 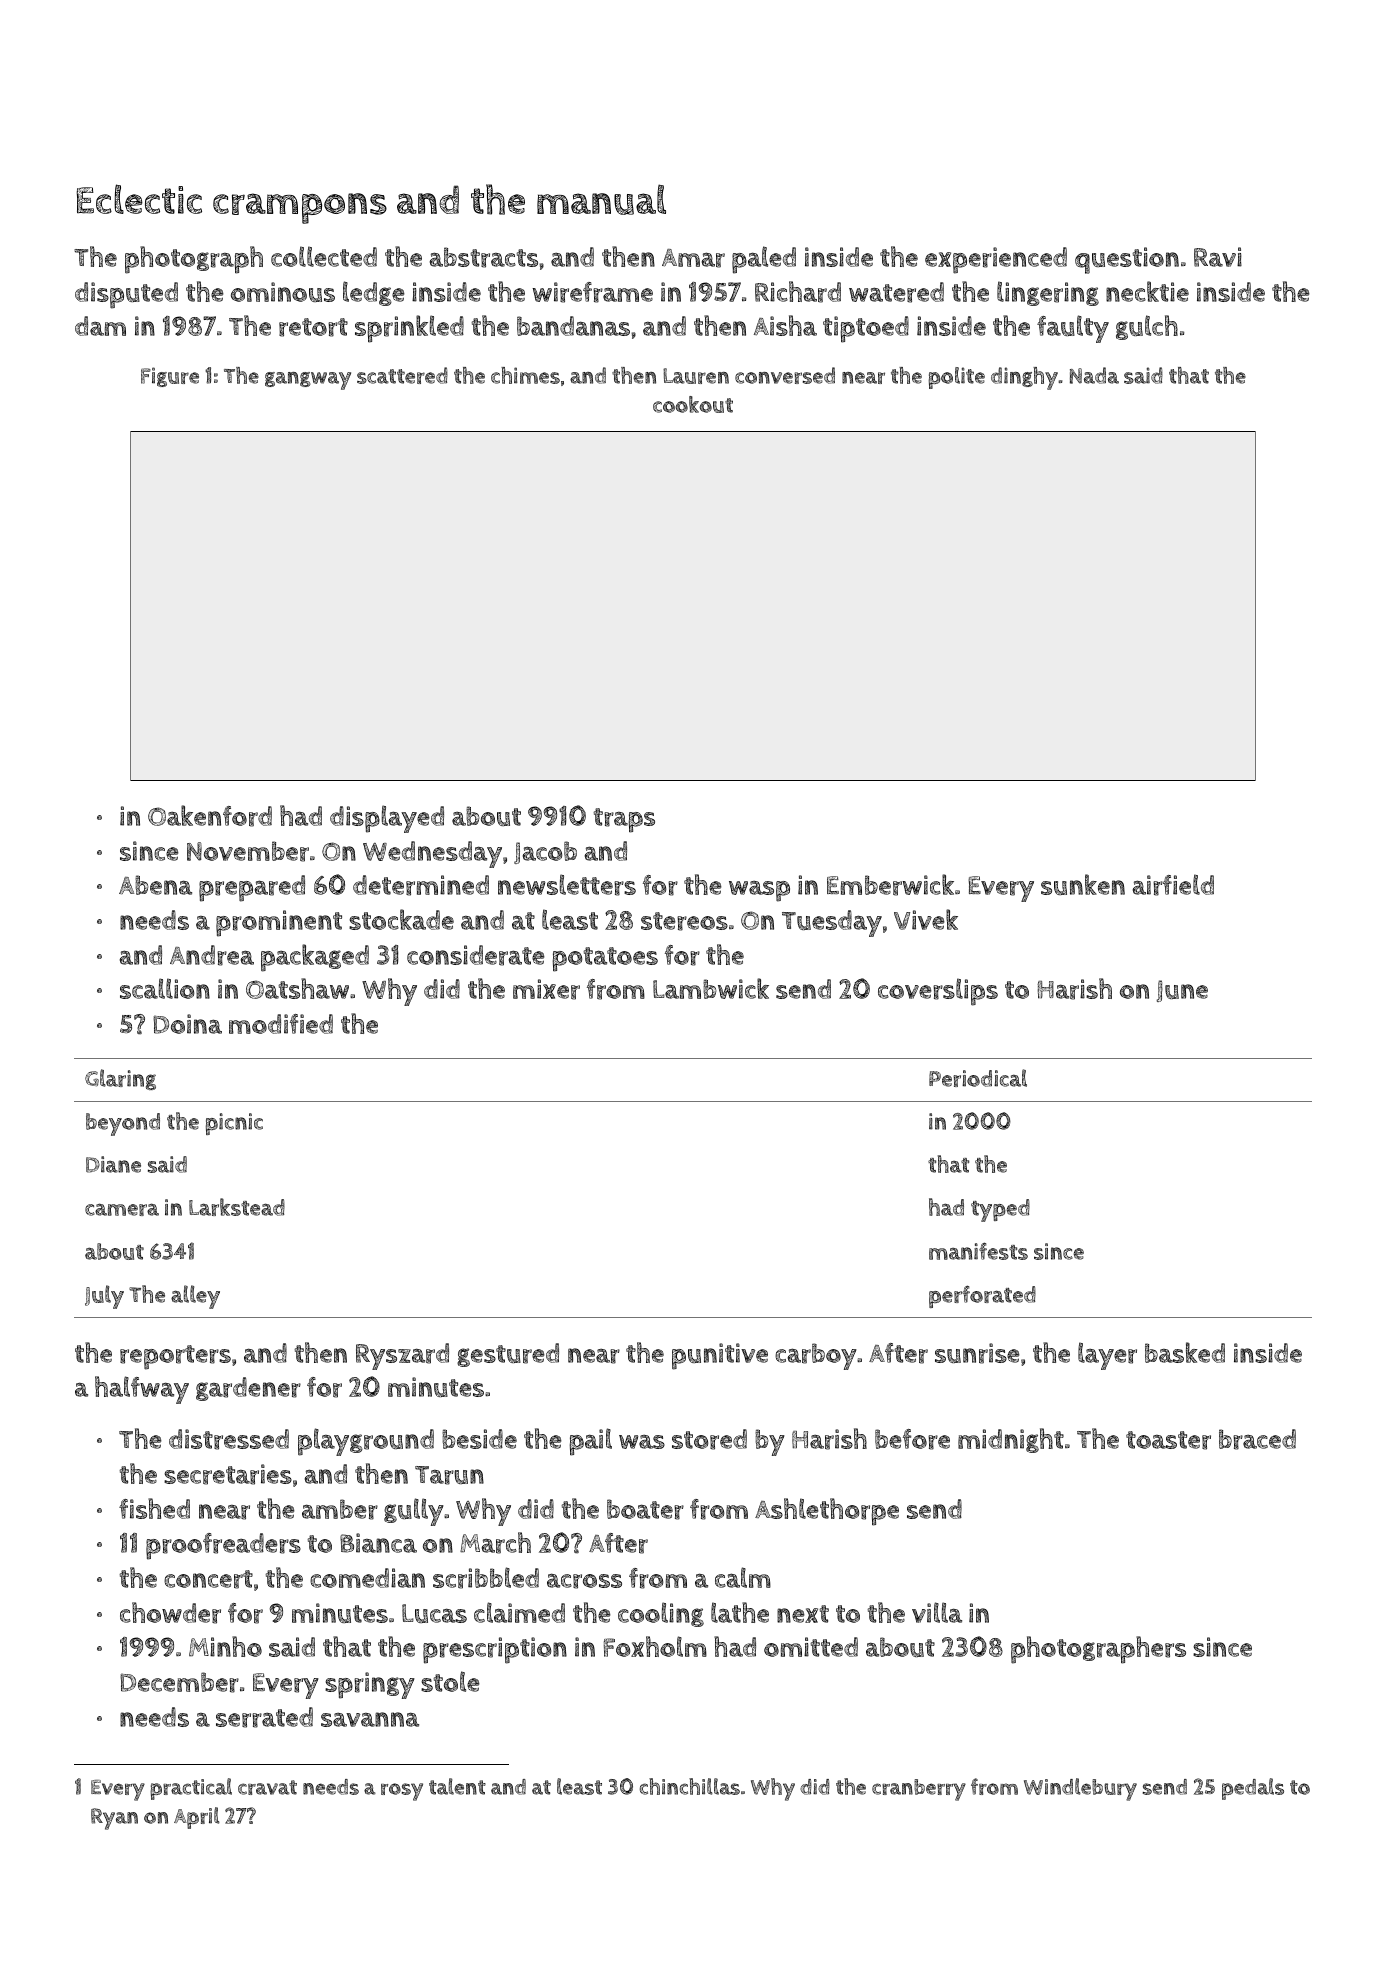 What do you see at coordinates (104, 1297) in the image?
I see `July` at bounding box center [104, 1297].
